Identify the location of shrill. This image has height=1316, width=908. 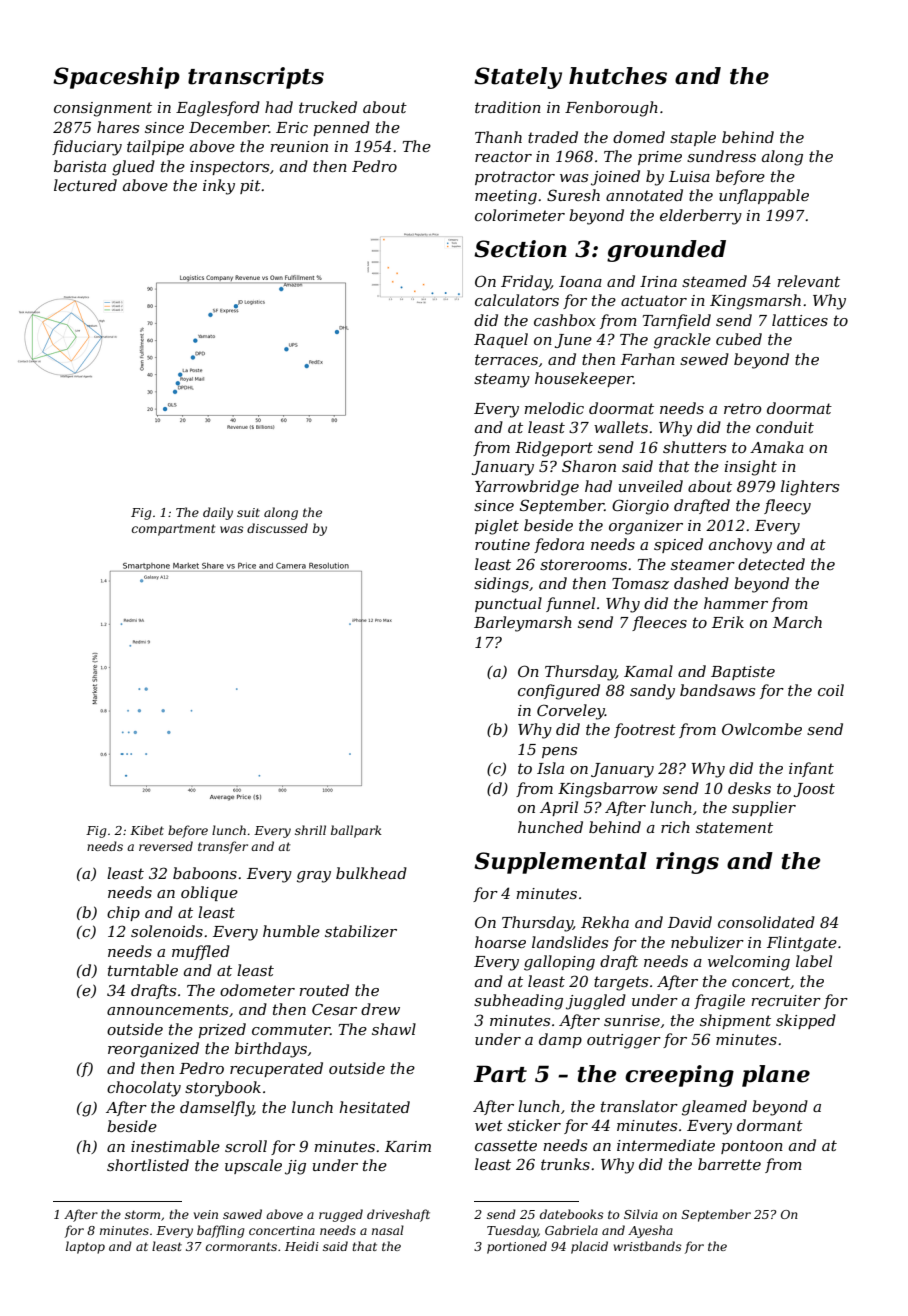
(310, 830).
